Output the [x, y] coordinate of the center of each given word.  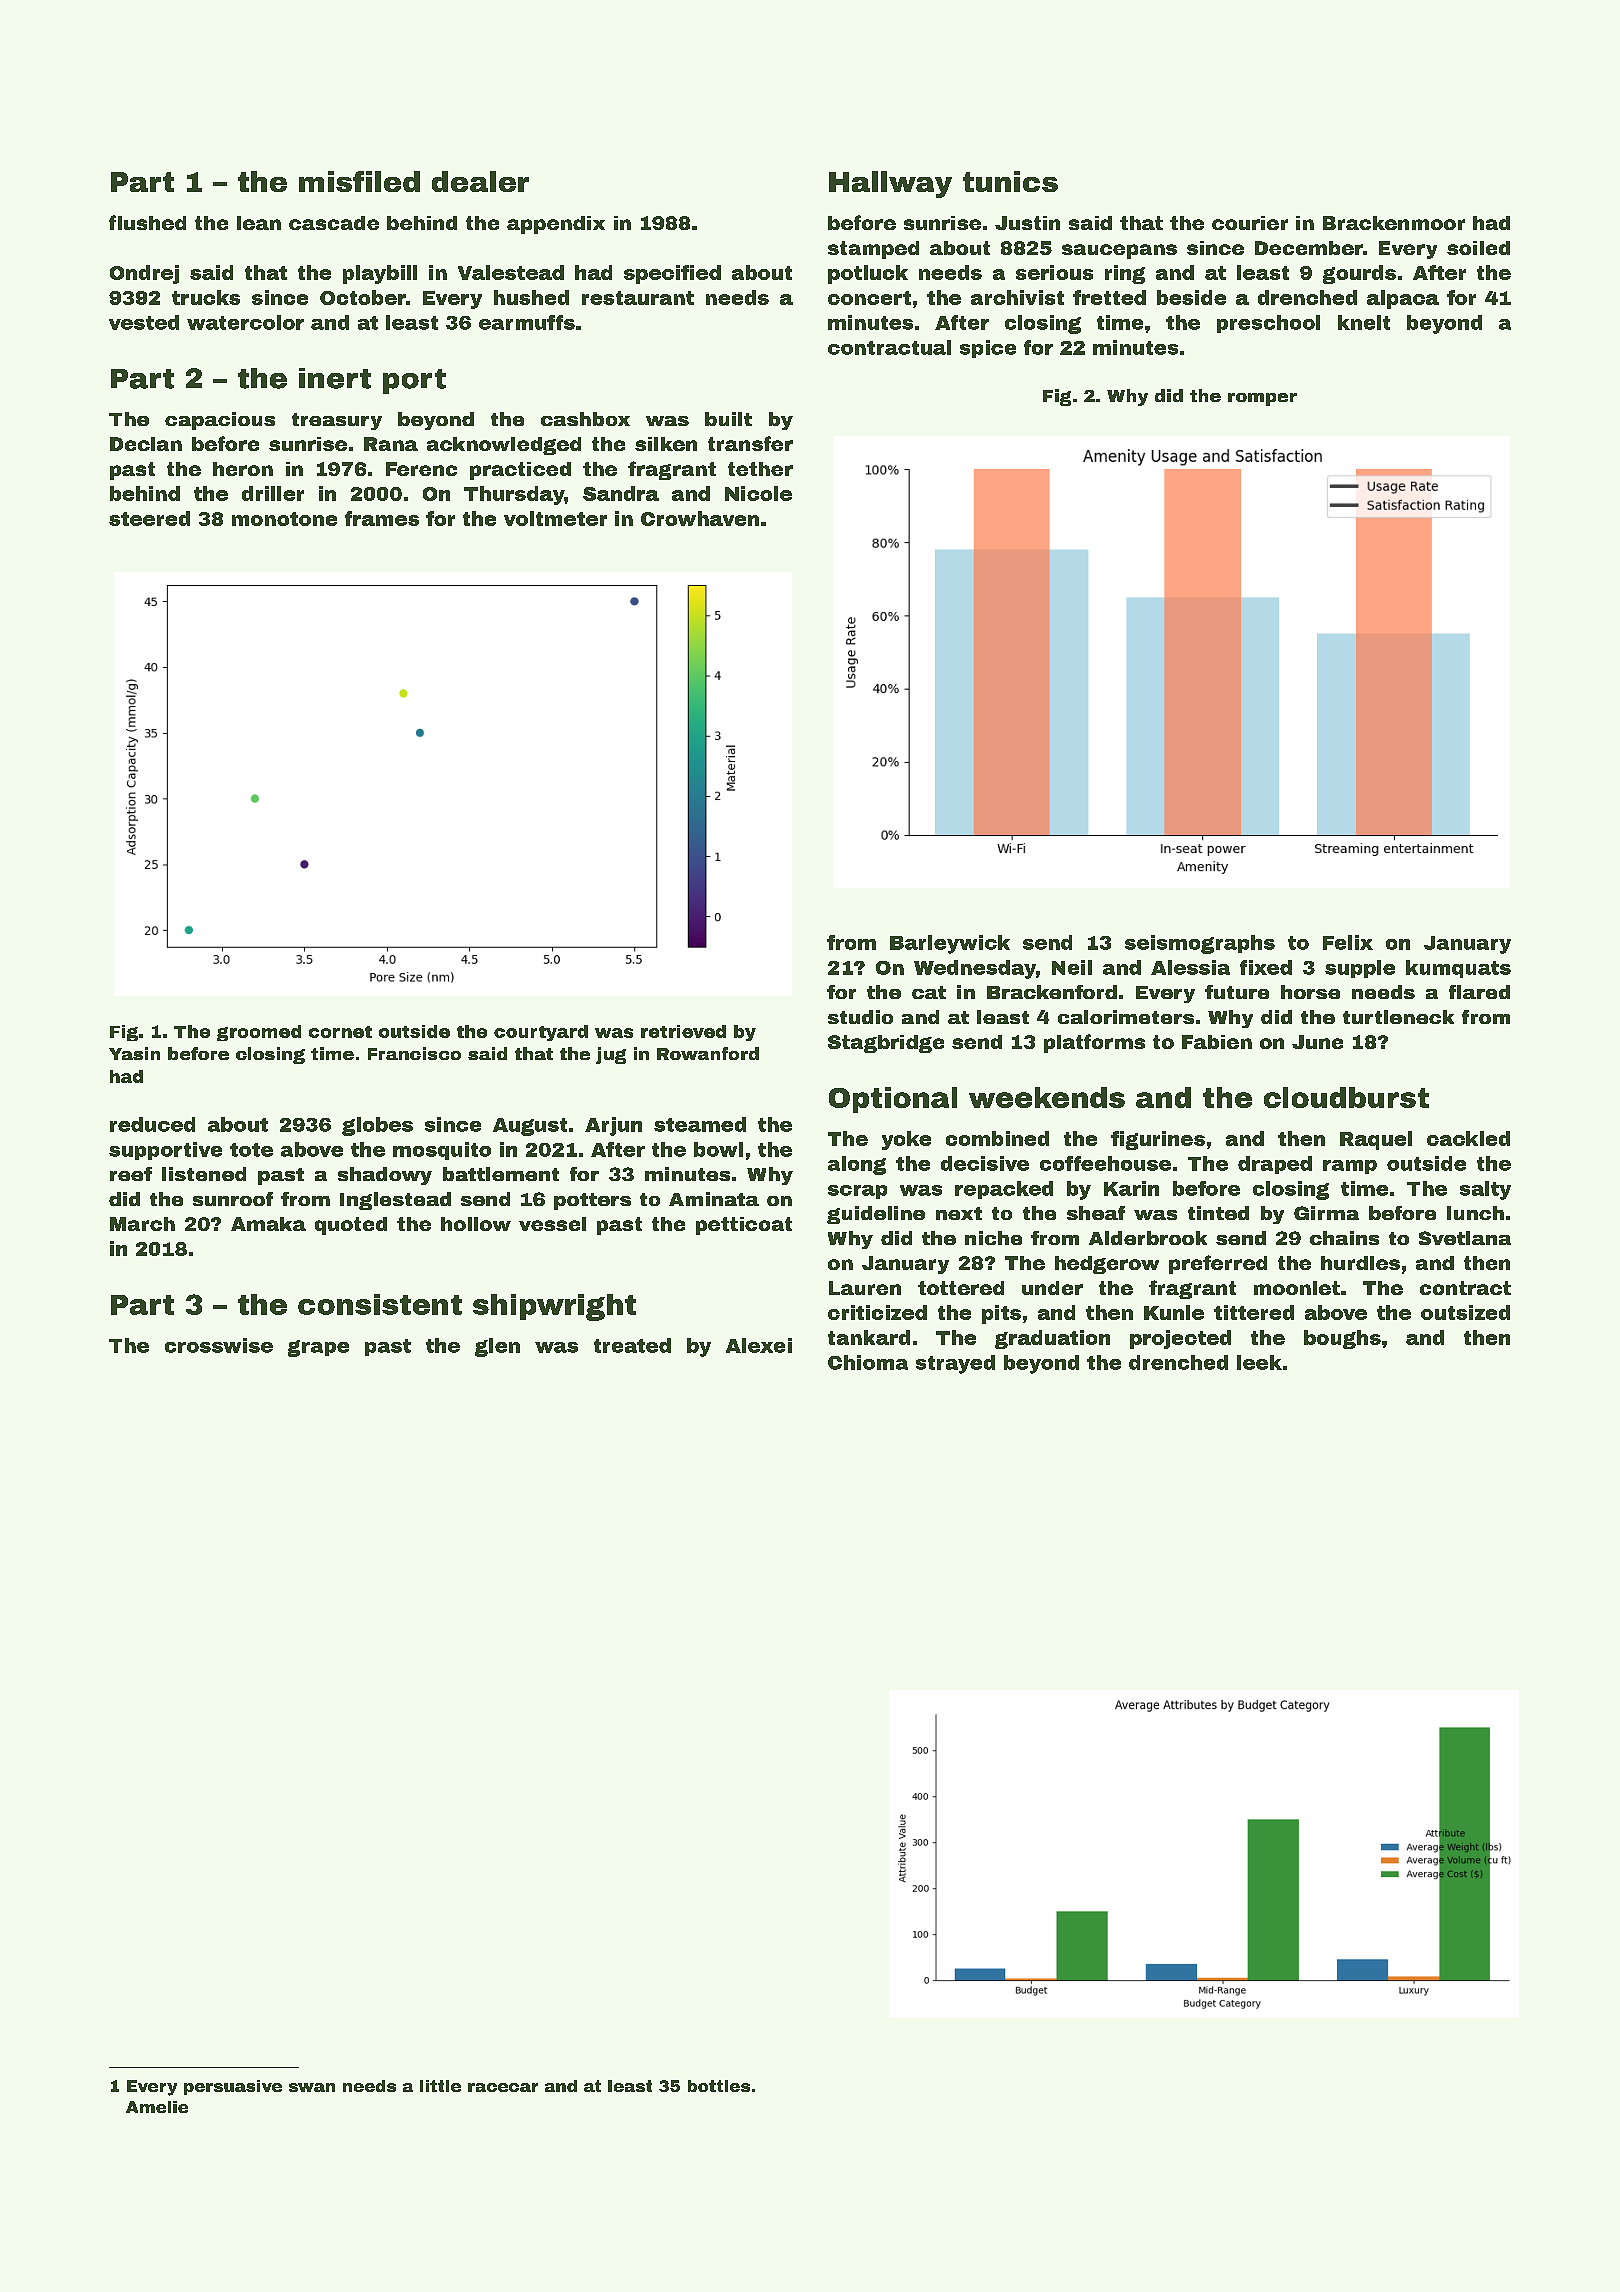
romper [1262, 399]
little [440, 2086]
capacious [220, 421]
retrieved [683, 1031]
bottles [719, 2086]
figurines [1158, 1140]
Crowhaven [700, 518]
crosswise [219, 1345]
